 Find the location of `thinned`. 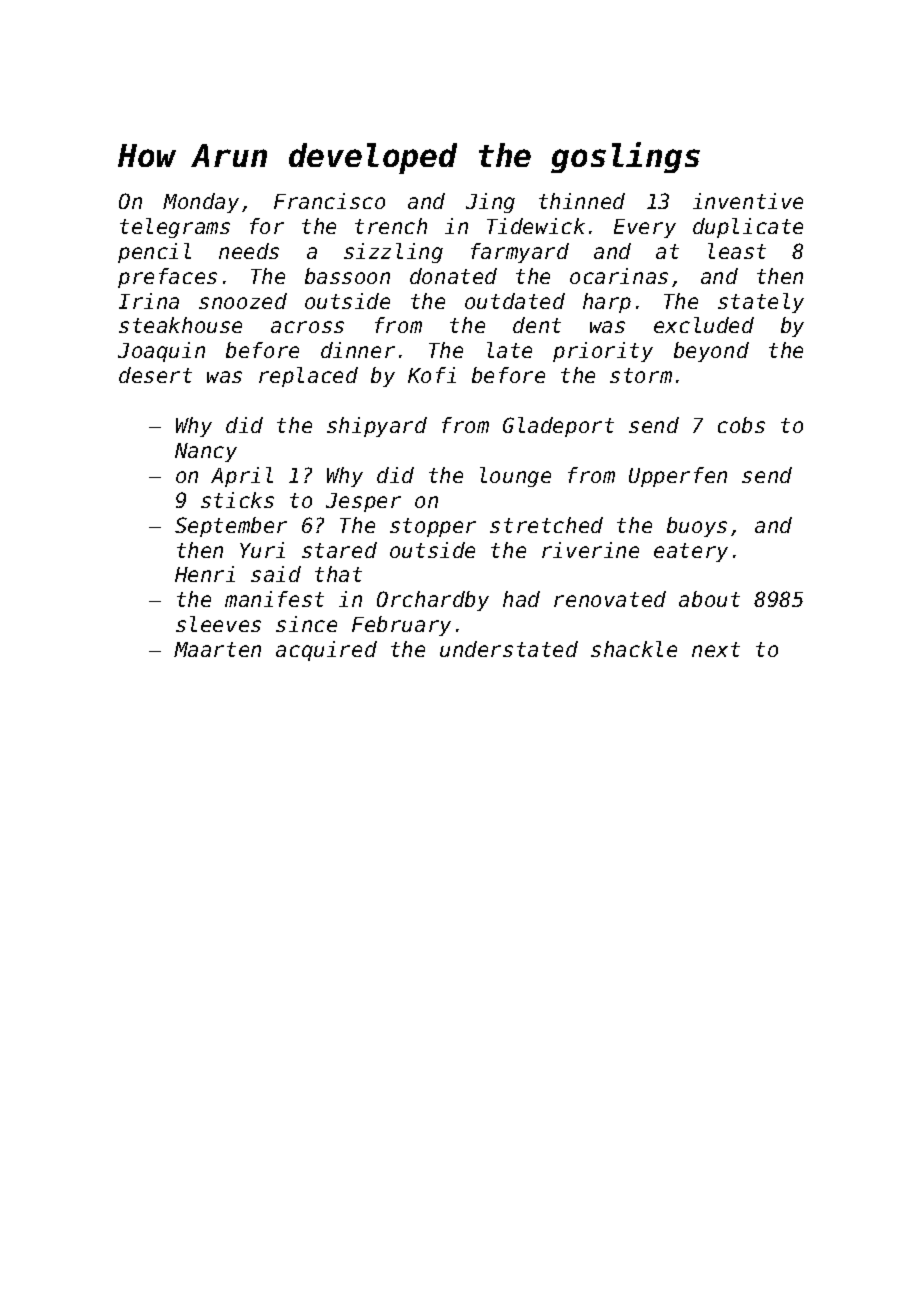

thinned is located at coordinates (582, 201).
